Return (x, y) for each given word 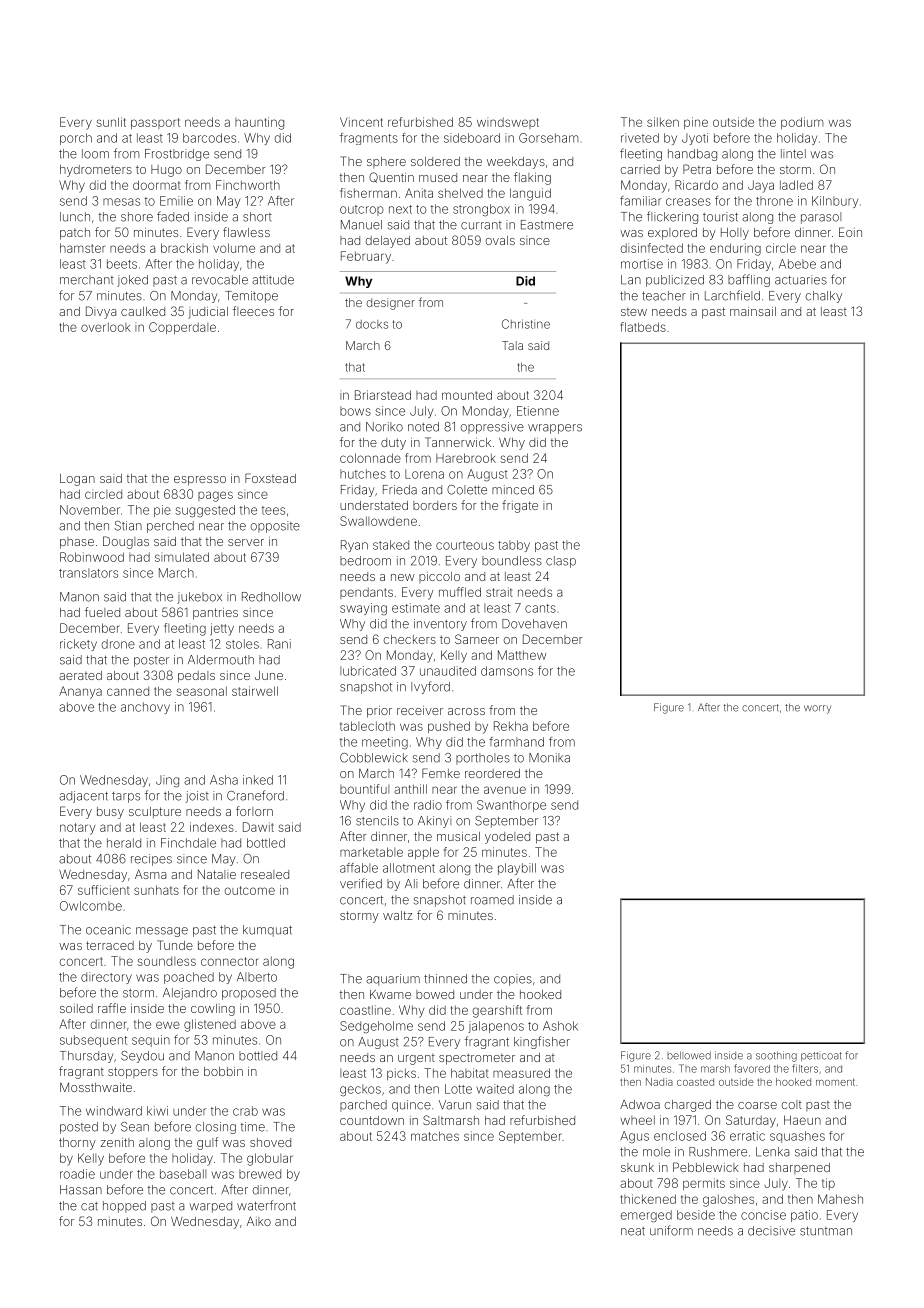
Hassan (81, 1190)
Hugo (166, 171)
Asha (224, 780)
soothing (776, 1056)
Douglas (126, 542)
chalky (824, 297)
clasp (561, 562)
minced (513, 490)
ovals (500, 240)
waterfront (266, 1205)
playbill (517, 869)
